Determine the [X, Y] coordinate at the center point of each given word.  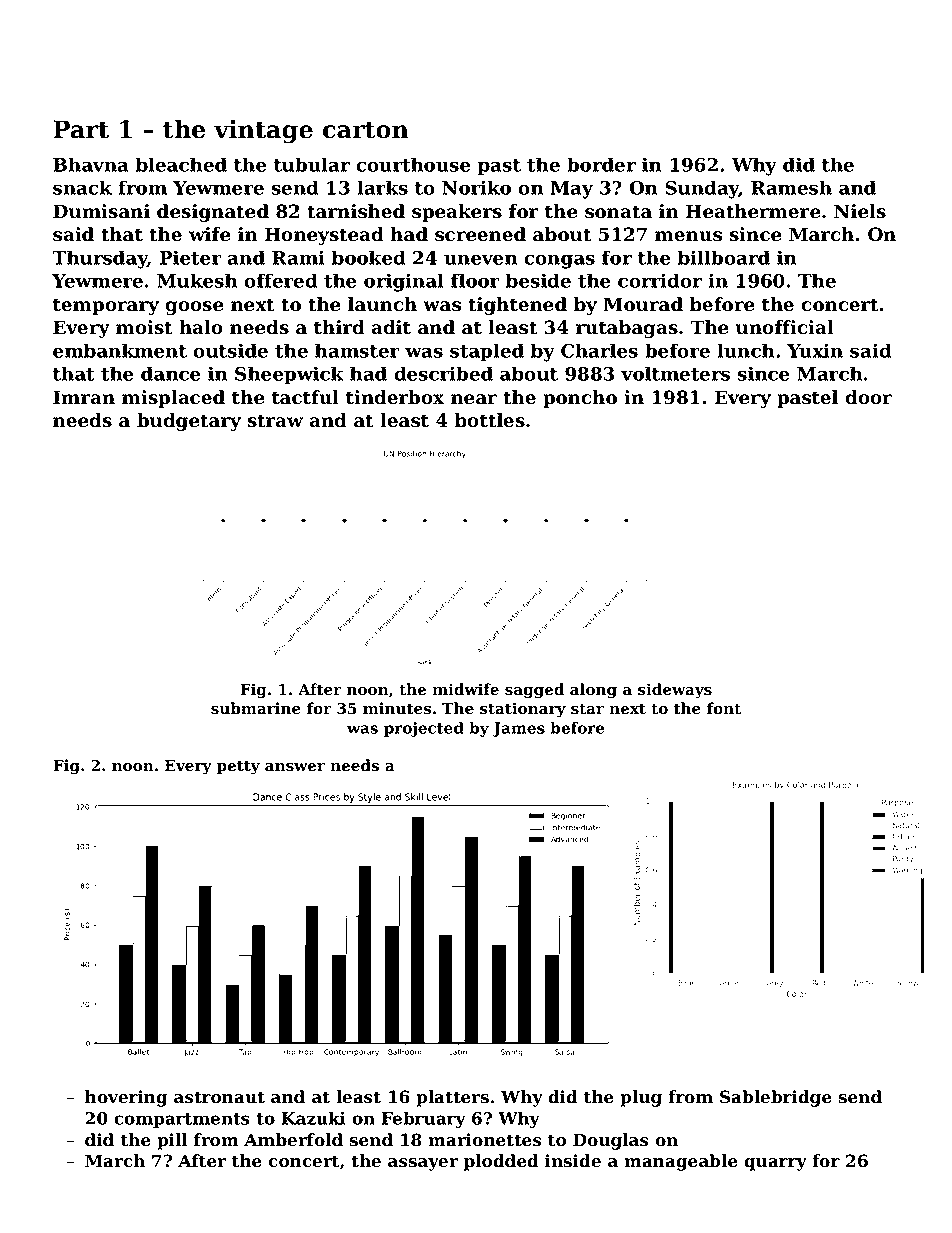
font [724, 708]
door [868, 397]
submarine [256, 708]
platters [452, 1098]
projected [424, 729]
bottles [490, 420]
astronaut [219, 1097]
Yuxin [815, 350]
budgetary [189, 422]
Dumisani [101, 211]
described [443, 373]
